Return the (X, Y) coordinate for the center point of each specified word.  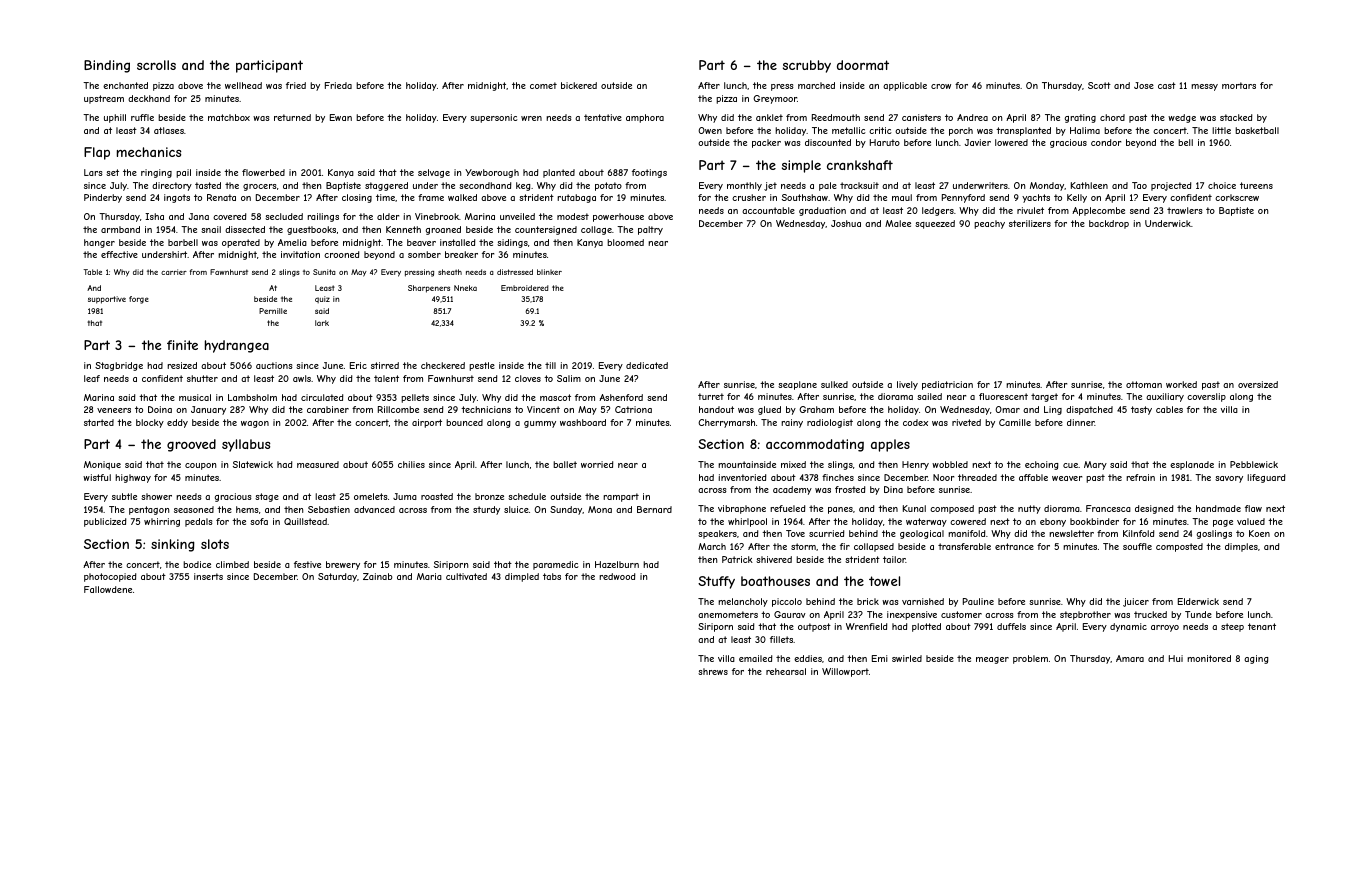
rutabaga (576, 198)
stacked (1236, 117)
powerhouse (618, 217)
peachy (989, 224)
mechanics (149, 152)
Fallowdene (108, 589)
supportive (107, 300)
